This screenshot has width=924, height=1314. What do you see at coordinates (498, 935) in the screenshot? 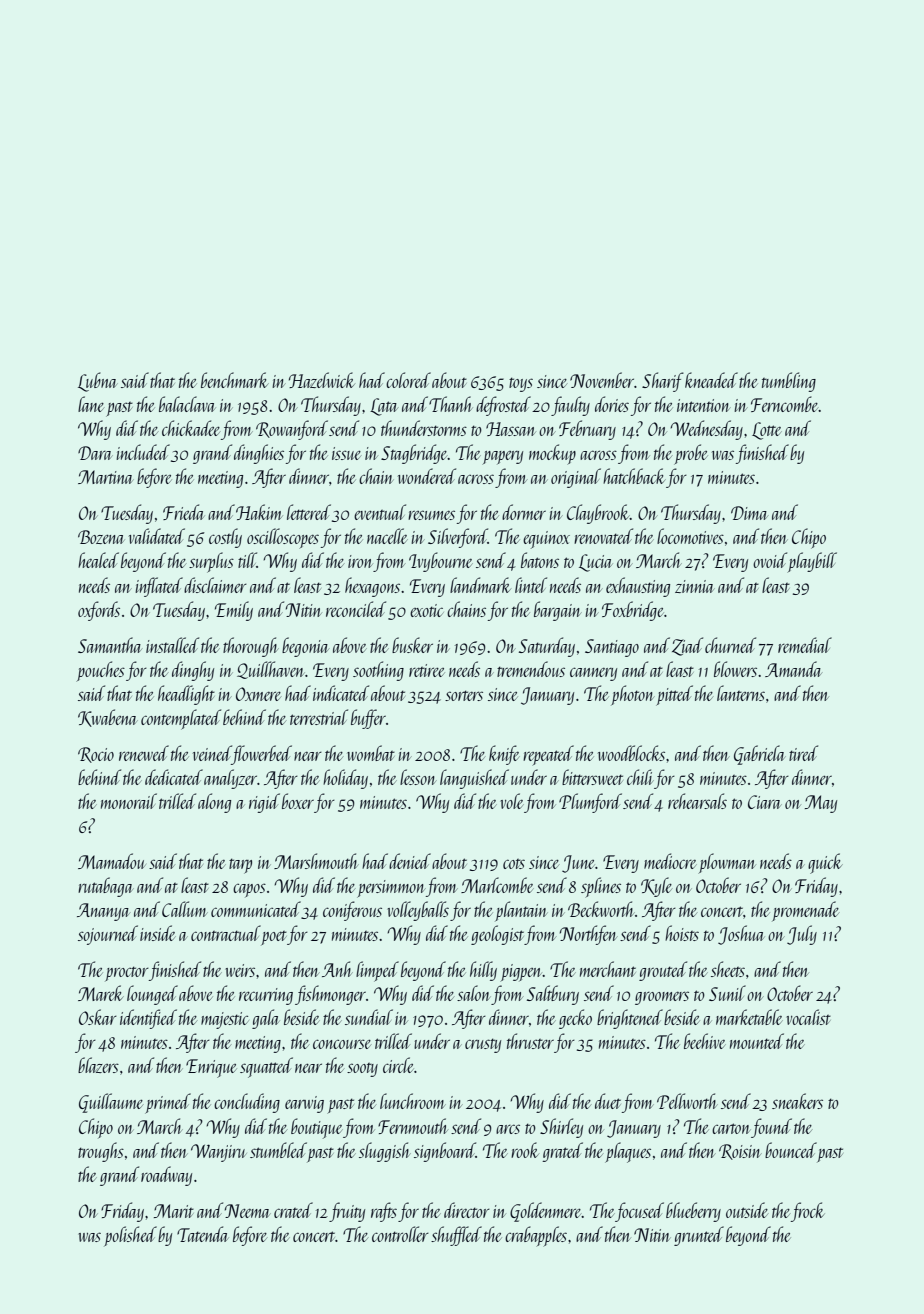
I see `geologist` at bounding box center [498, 935].
